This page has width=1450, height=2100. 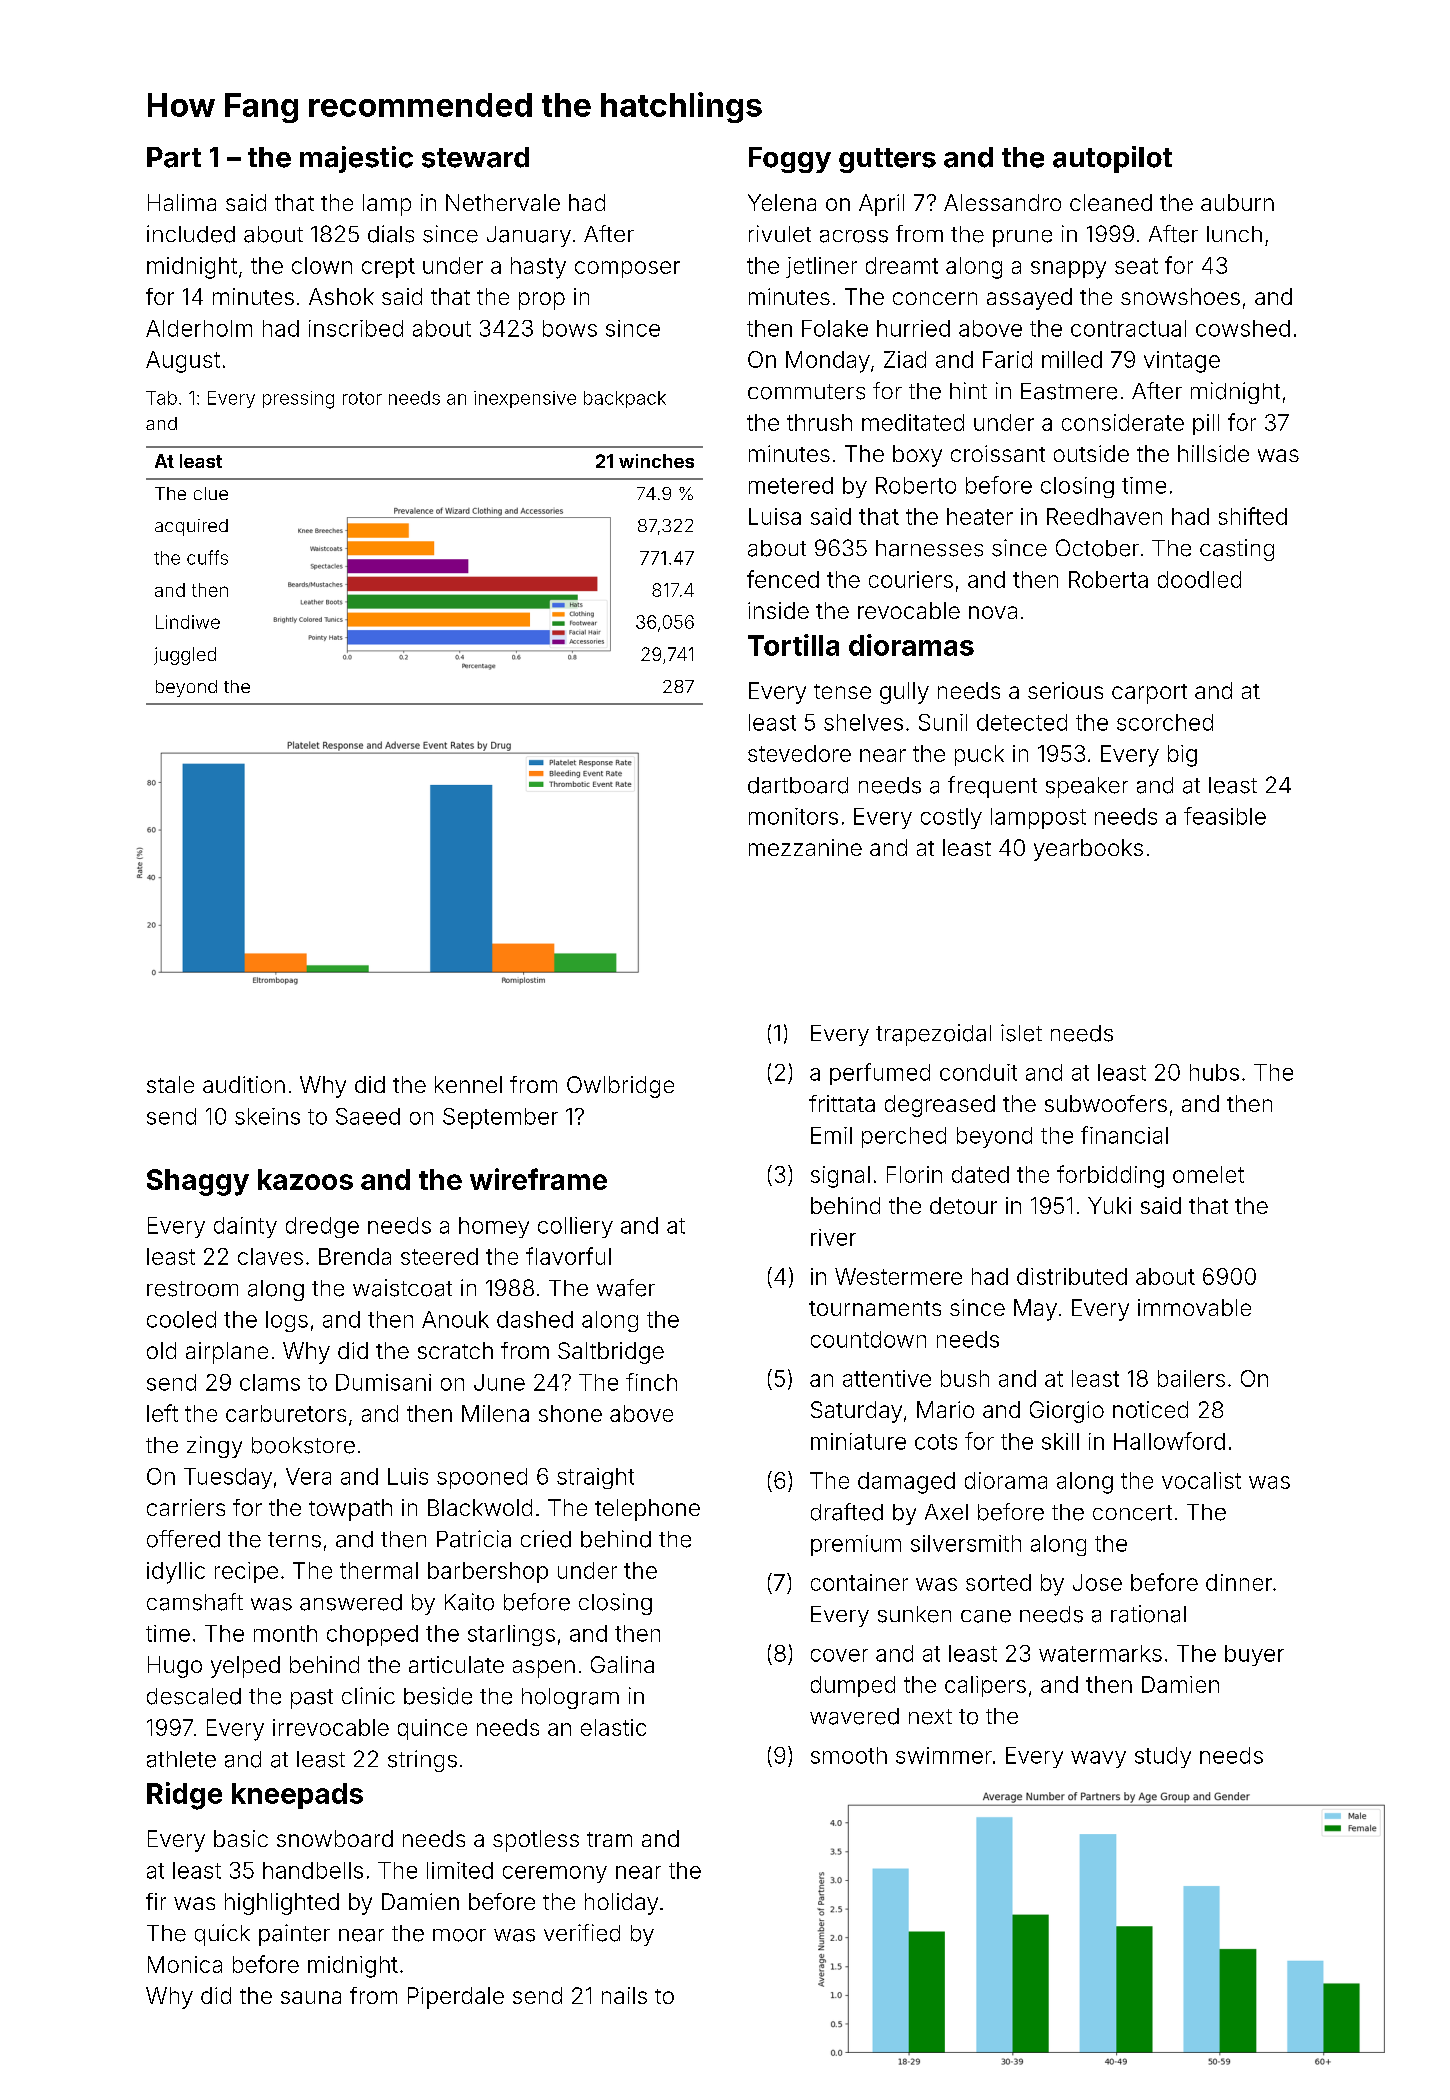 What do you see at coordinates (191, 527) in the page?
I see `acquired` at bounding box center [191, 527].
